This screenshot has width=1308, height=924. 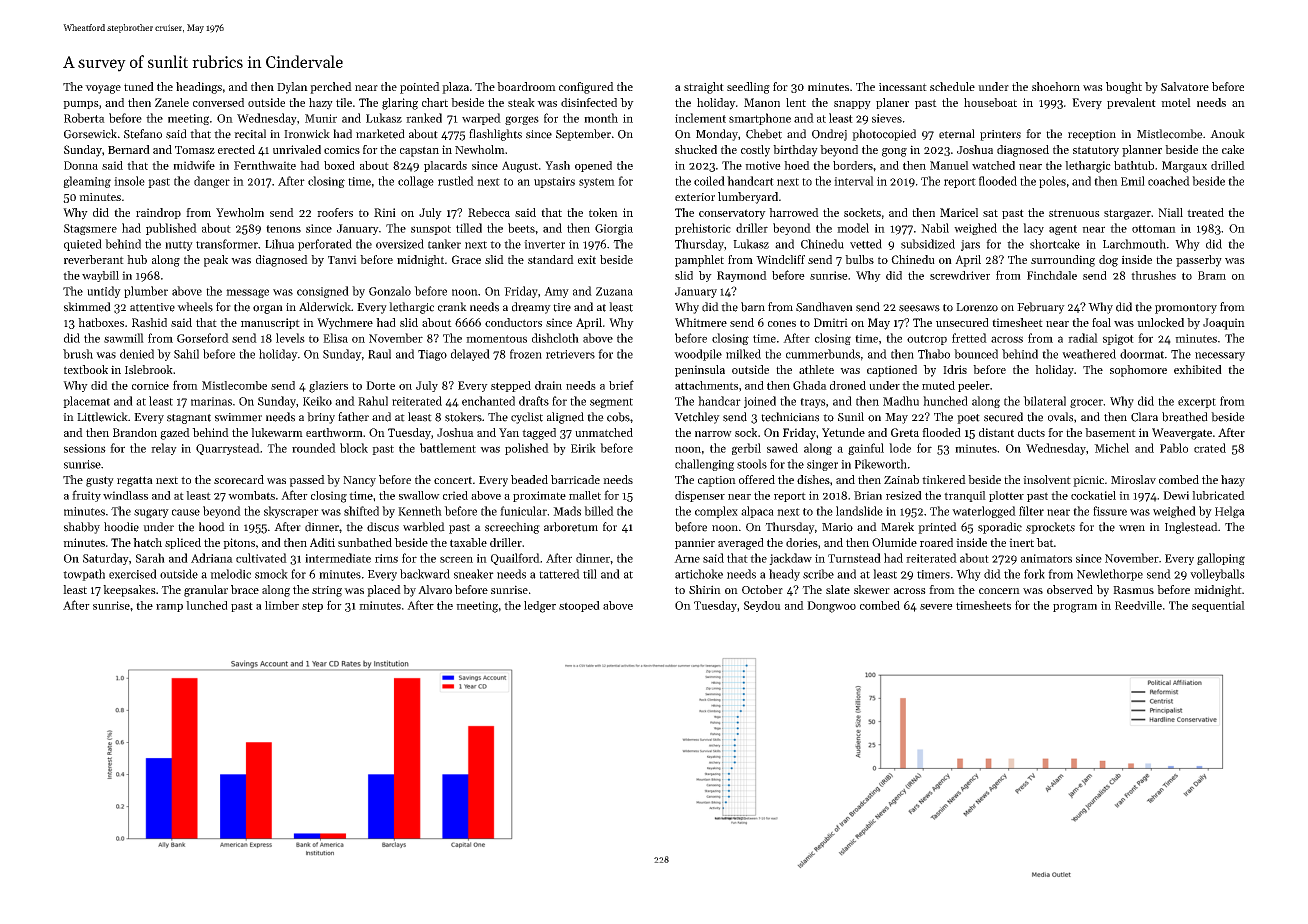 What do you see at coordinates (699, 261) in the screenshot?
I see `pamphlet` at bounding box center [699, 261].
